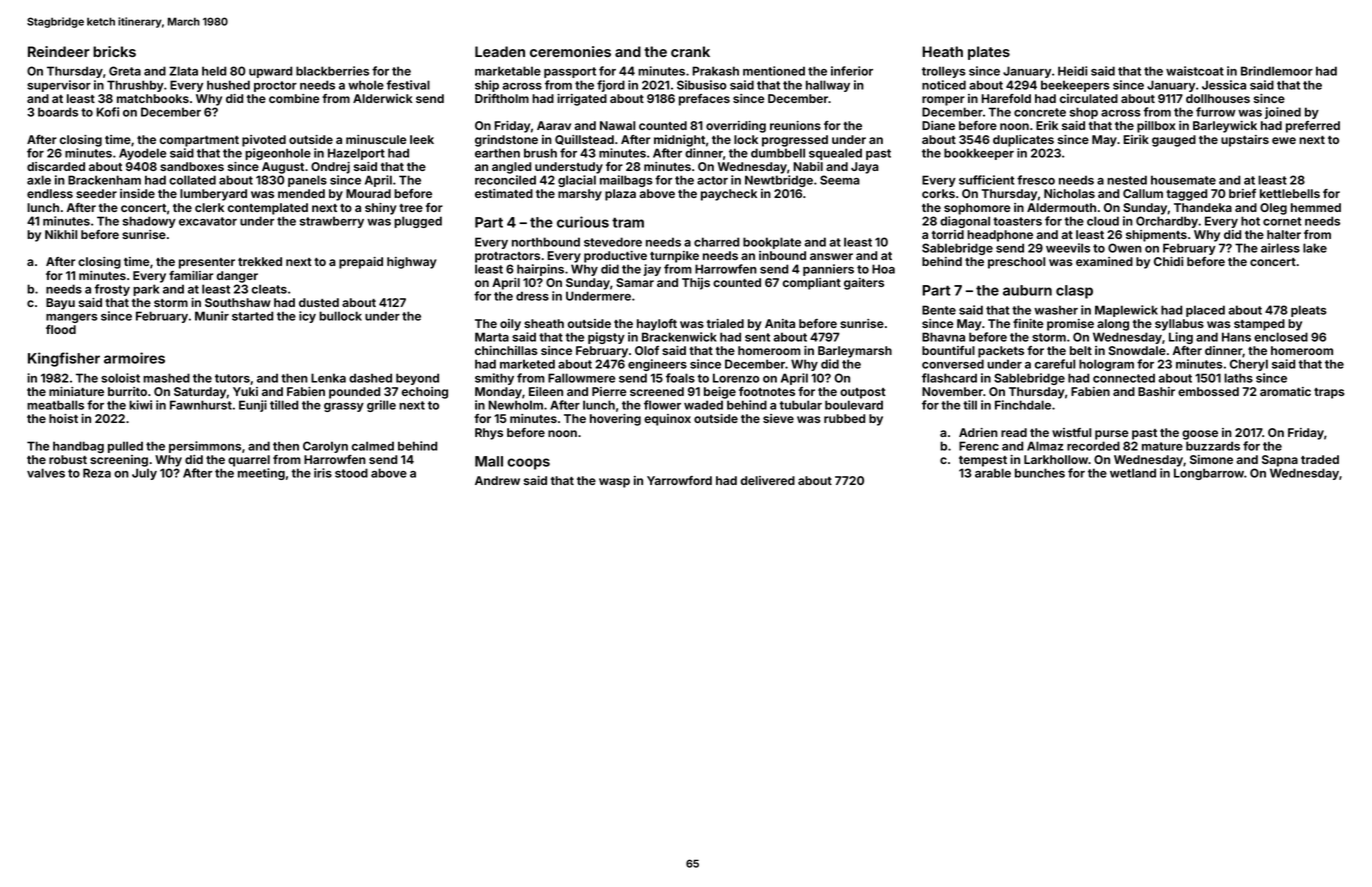 The width and height of the screenshot is (1372, 887). What do you see at coordinates (1208, 391) in the screenshot?
I see `embossed` at bounding box center [1208, 391].
